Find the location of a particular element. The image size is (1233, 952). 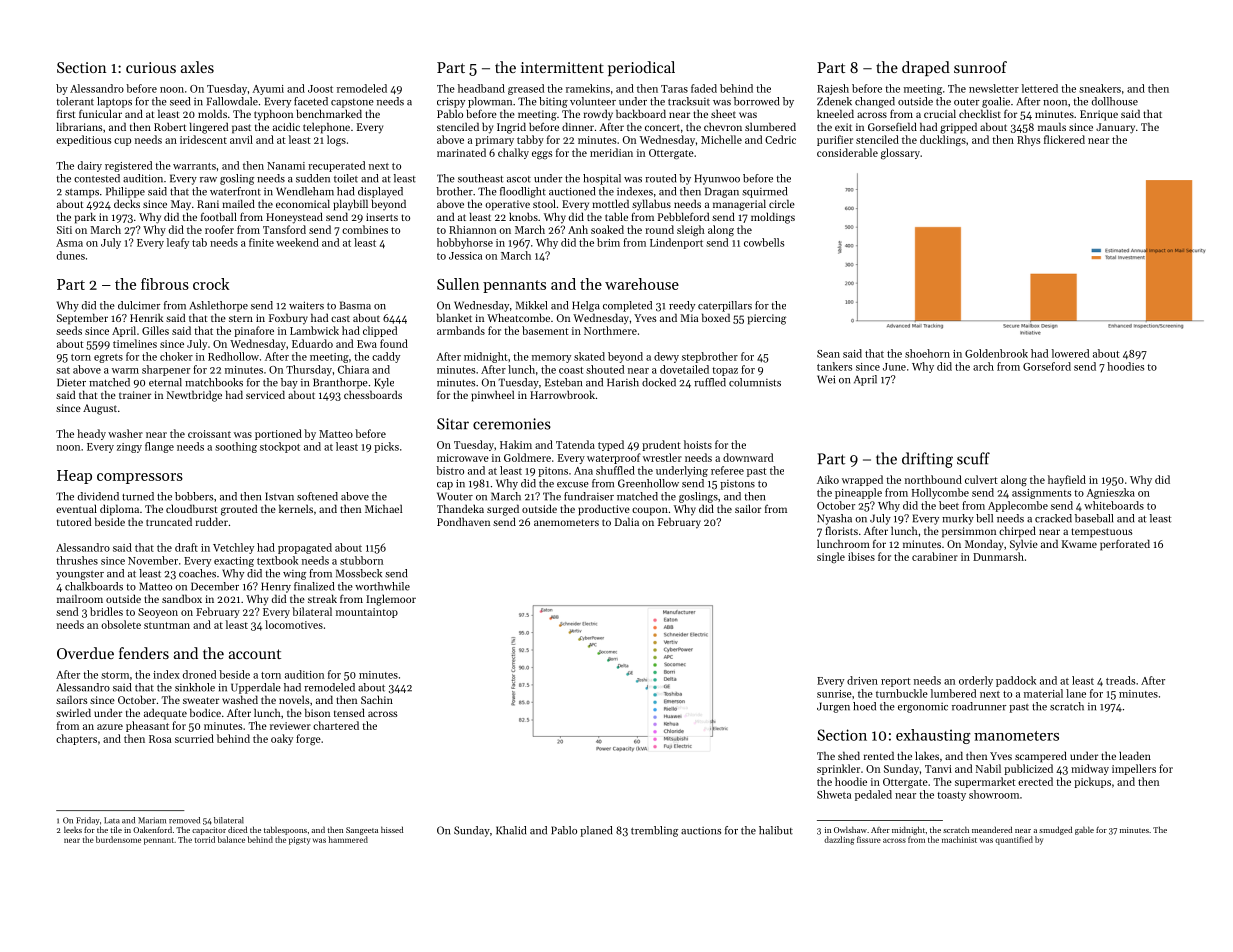

Pondhaven is located at coordinates (463, 521).
